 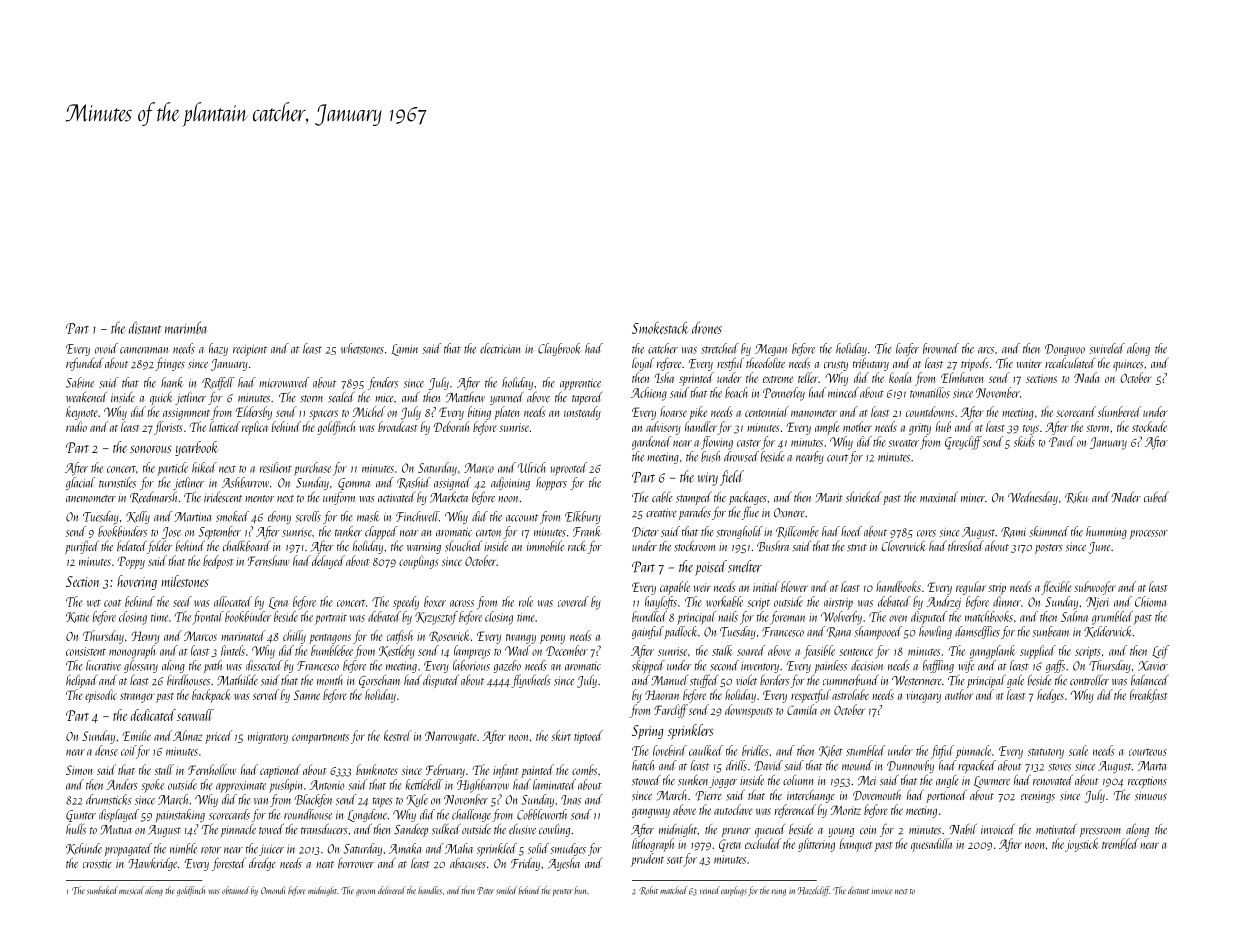 I want to click on breakfast, so click(x=1148, y=696).
